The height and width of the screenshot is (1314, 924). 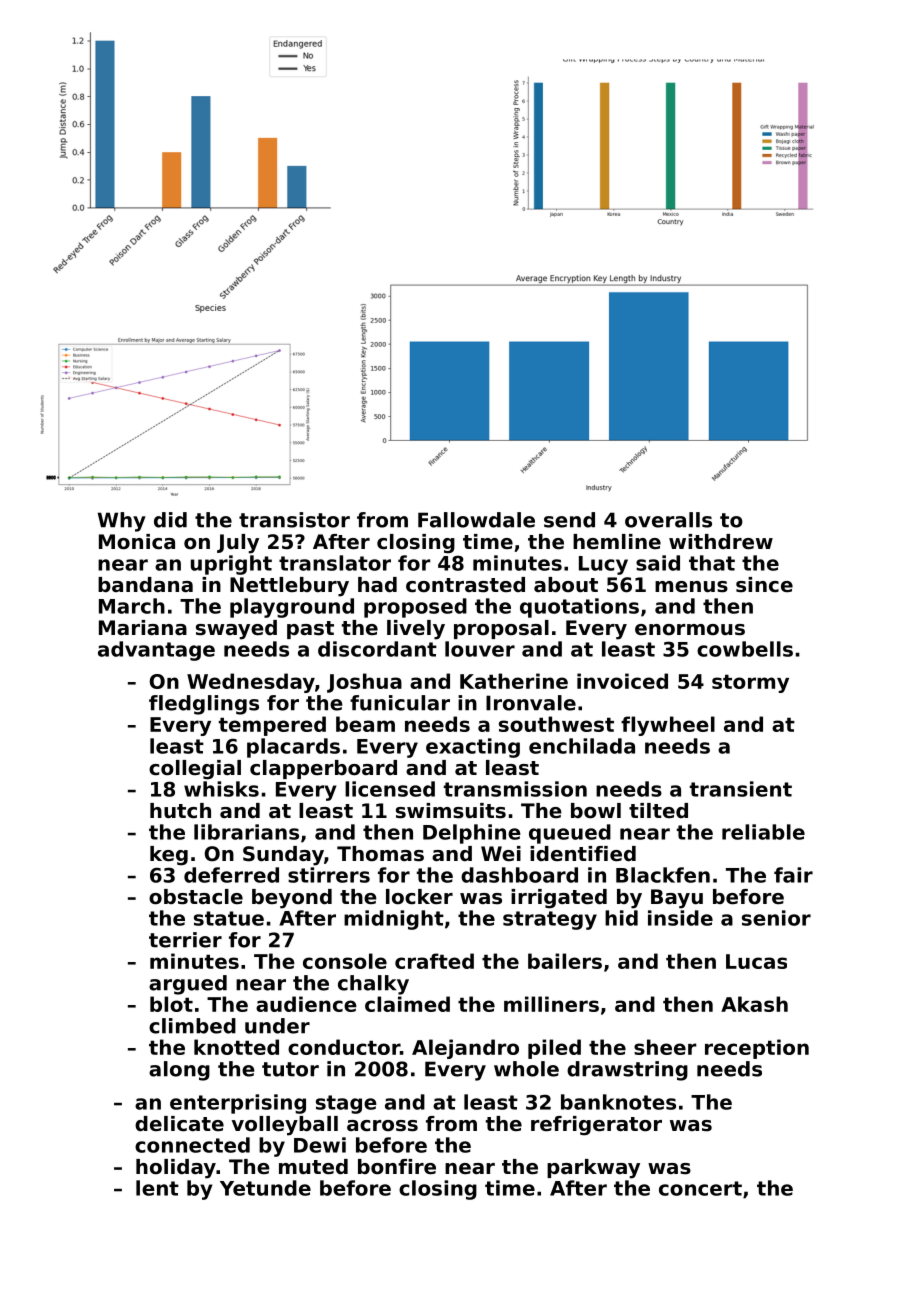 I want to click on lent, so click(x=157, y=1188).
